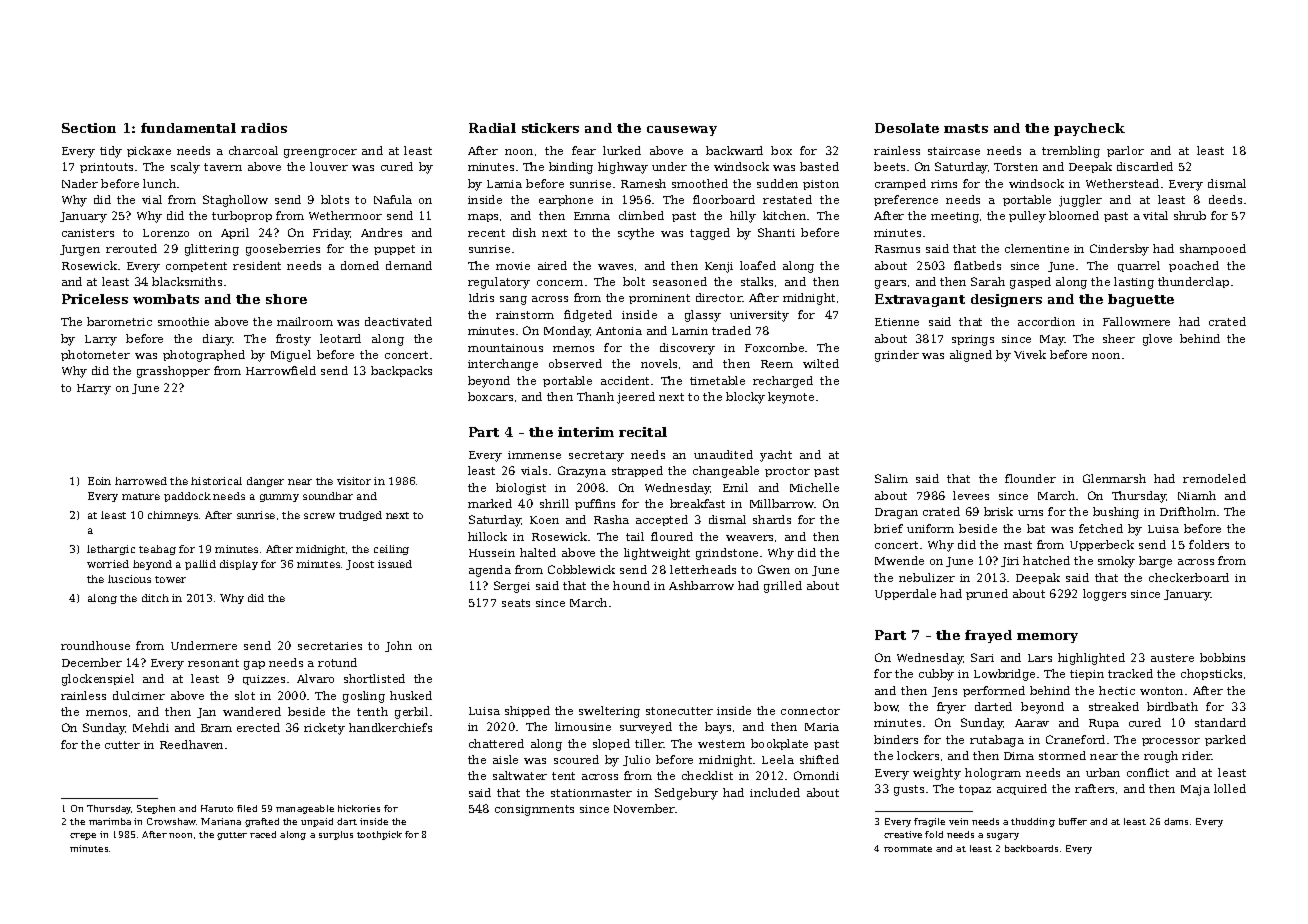  What do you see at coordinates (329, 166) in the page?
I see `louver` at bounding box center [329, 166].
